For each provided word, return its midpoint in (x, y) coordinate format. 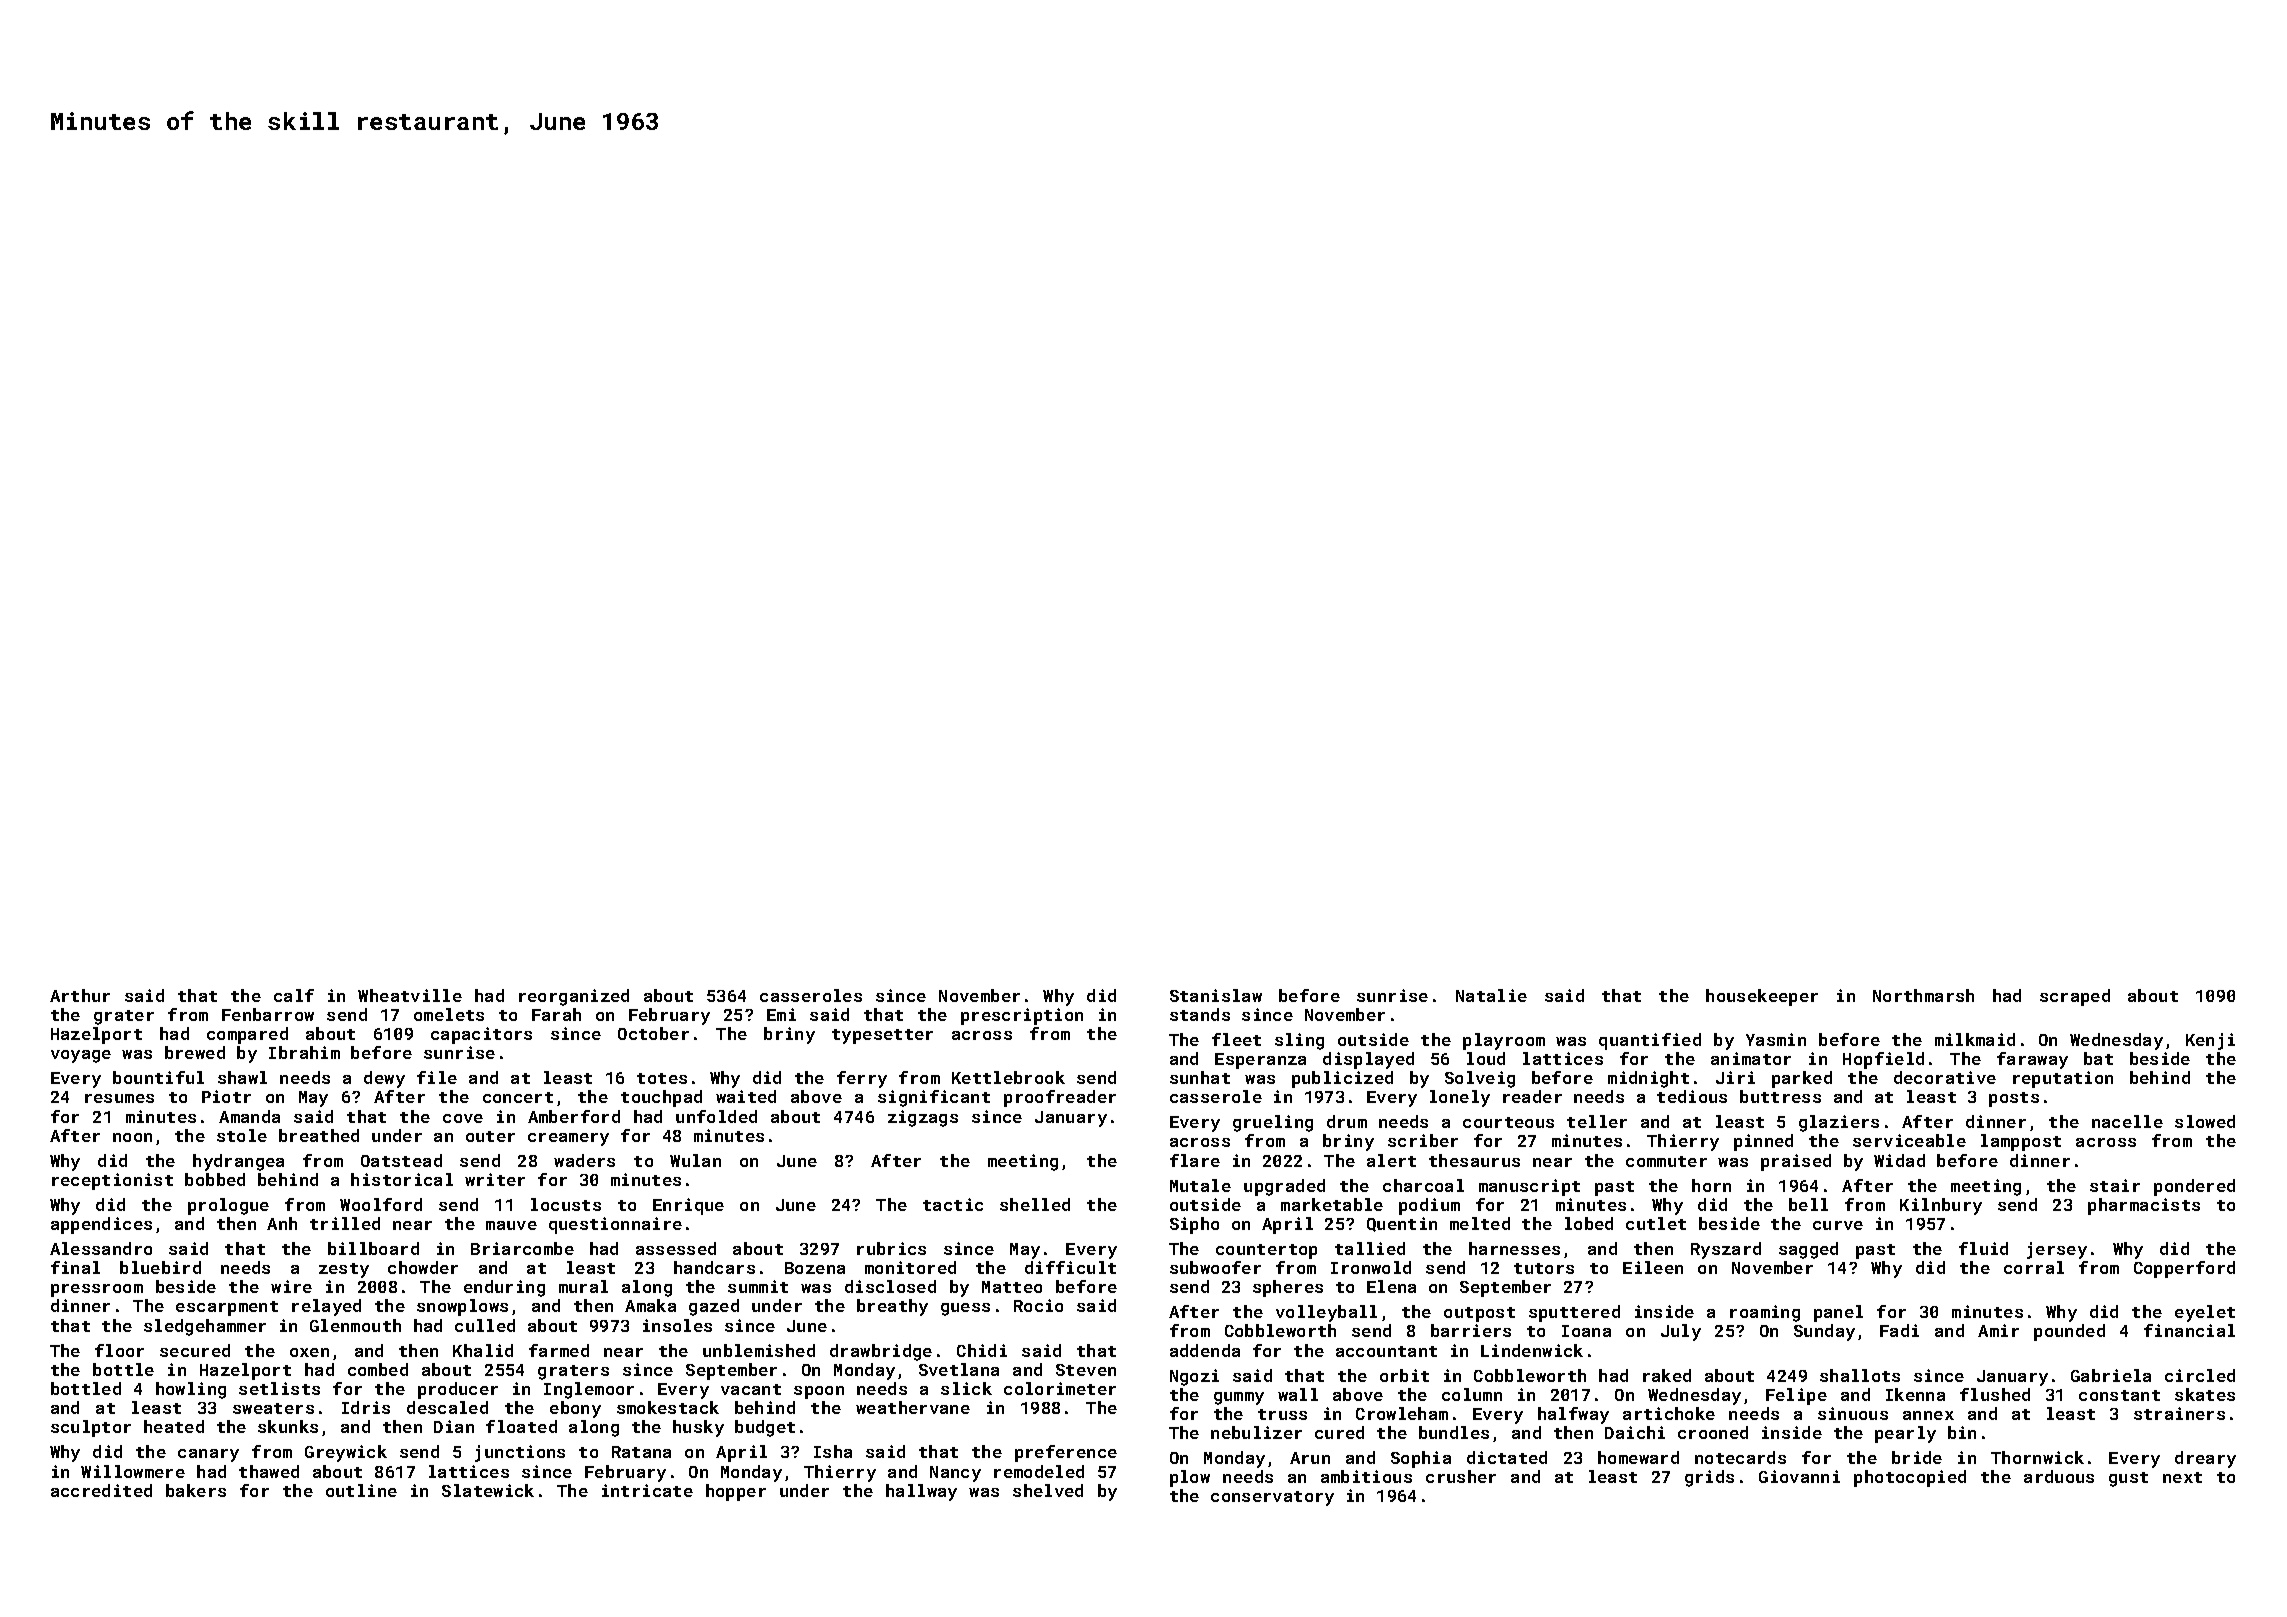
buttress (1780, 1096)
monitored (910, 1267)
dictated (1507, 1457)
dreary (2205, 1459)
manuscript (1529, 1187)
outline (361, 1490)
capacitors (481, 1035)
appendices (101, 1225)
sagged (1808, 1250)
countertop (1266, 1251)
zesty (344, 1270)
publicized (1342, 1079)
